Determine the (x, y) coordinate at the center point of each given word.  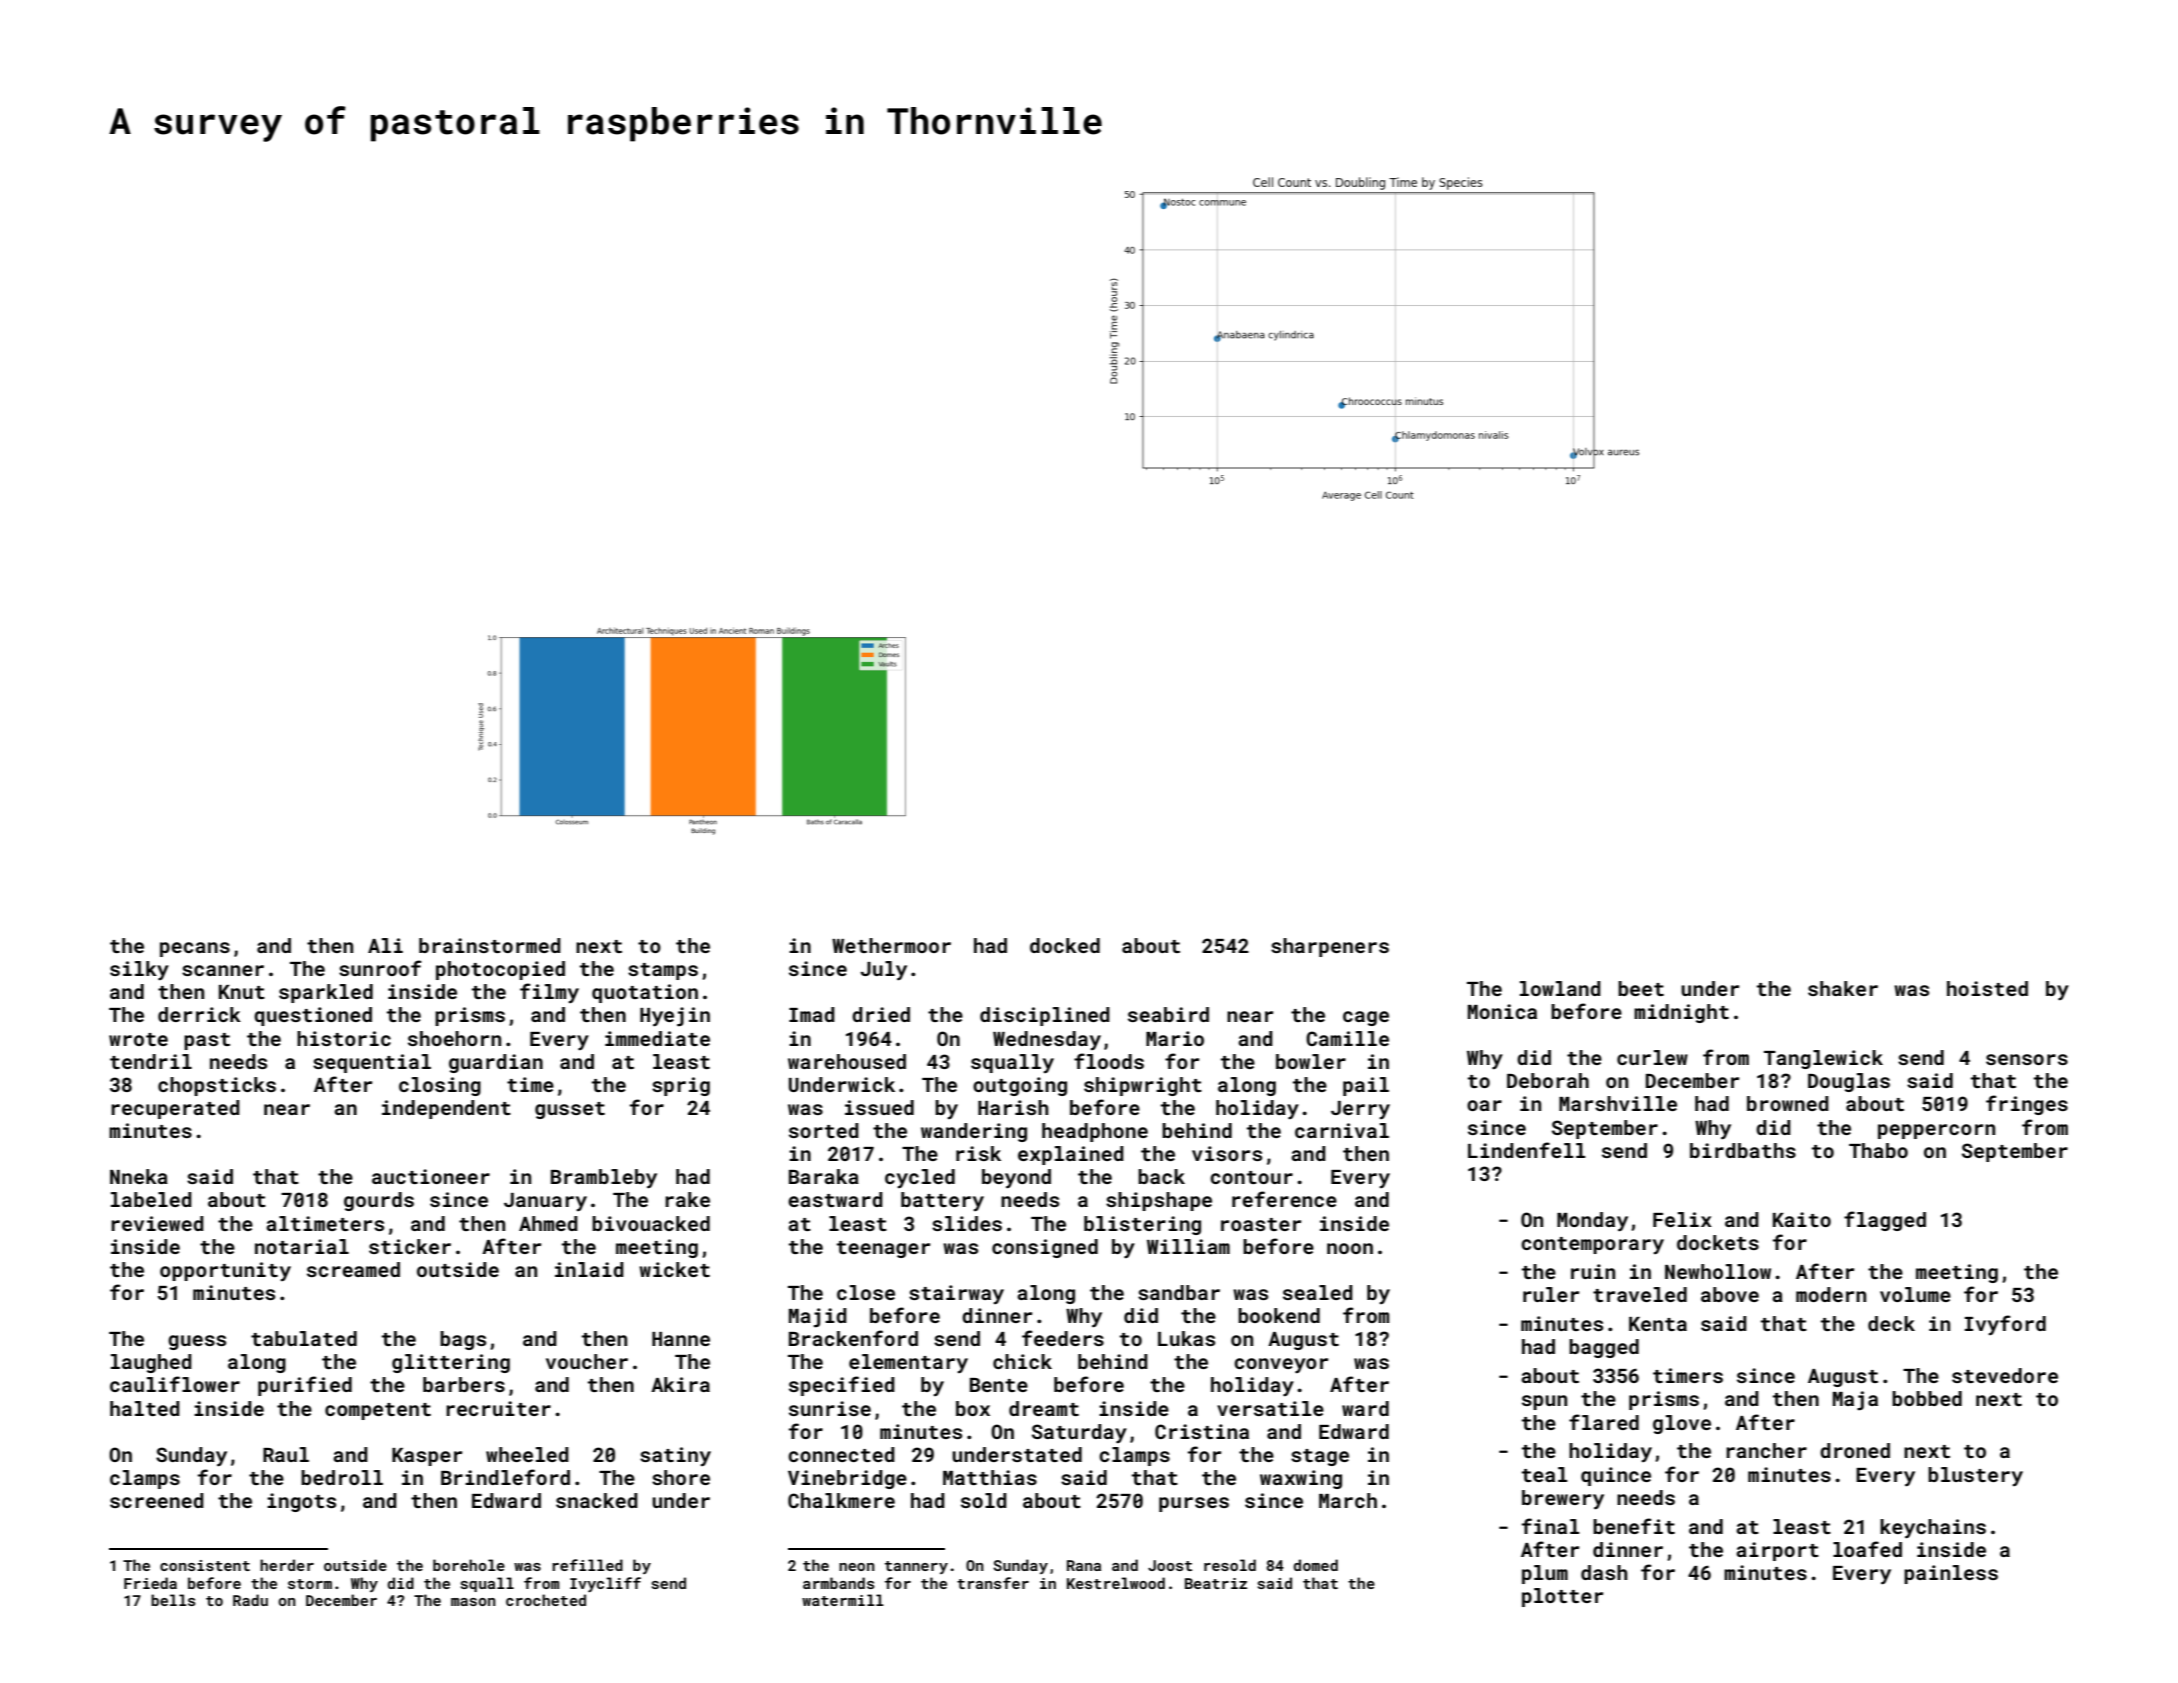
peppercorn (1936, 1131)
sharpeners (1330, 947)
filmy (549, 993)
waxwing (1301, 1479)
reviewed (157, 1223)
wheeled (527, 1454)
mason (473, 1602)
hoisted (1987, 988)
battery (942, 1201)
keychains (1933, 1528)
